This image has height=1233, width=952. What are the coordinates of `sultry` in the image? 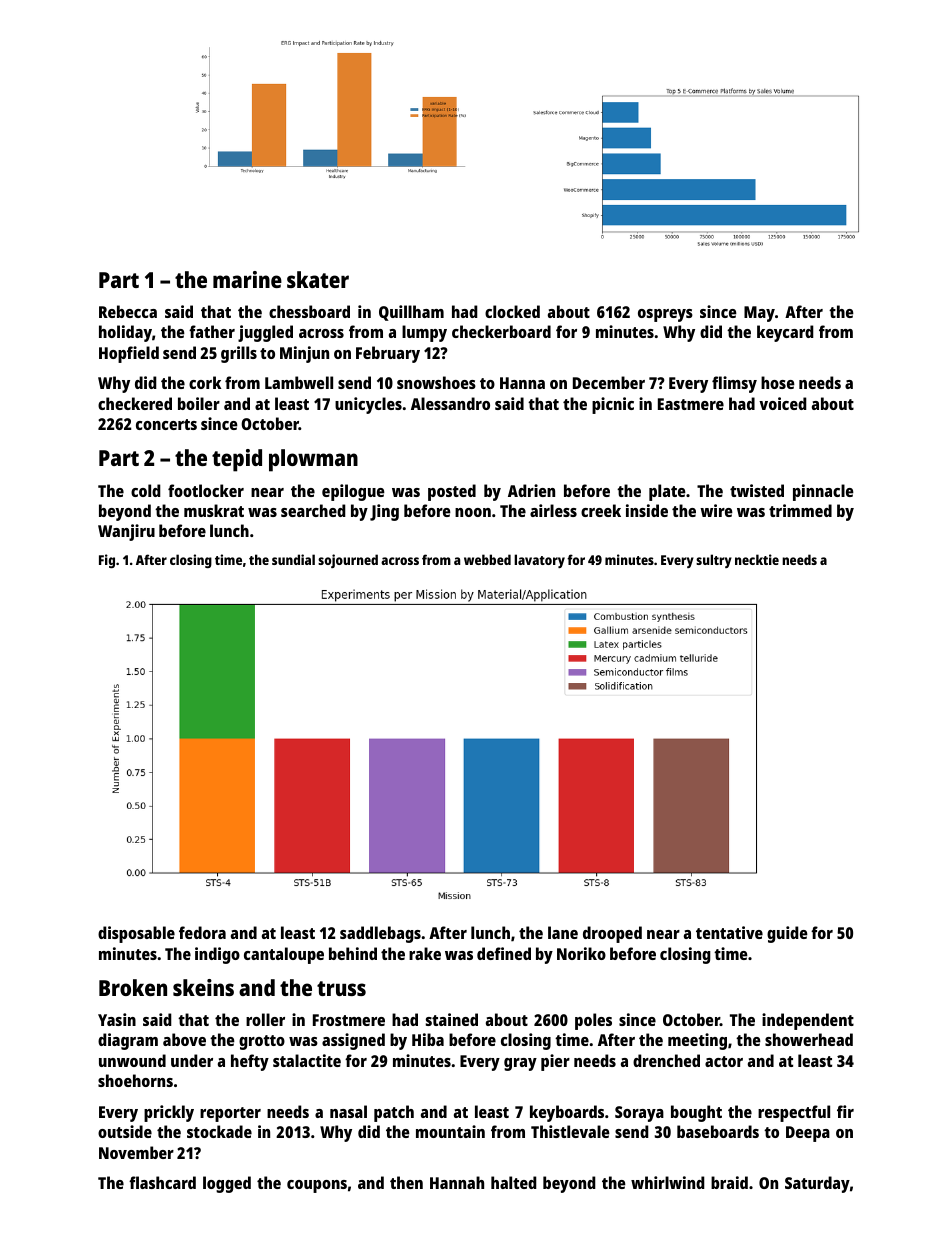 It's located at (714, 561).
